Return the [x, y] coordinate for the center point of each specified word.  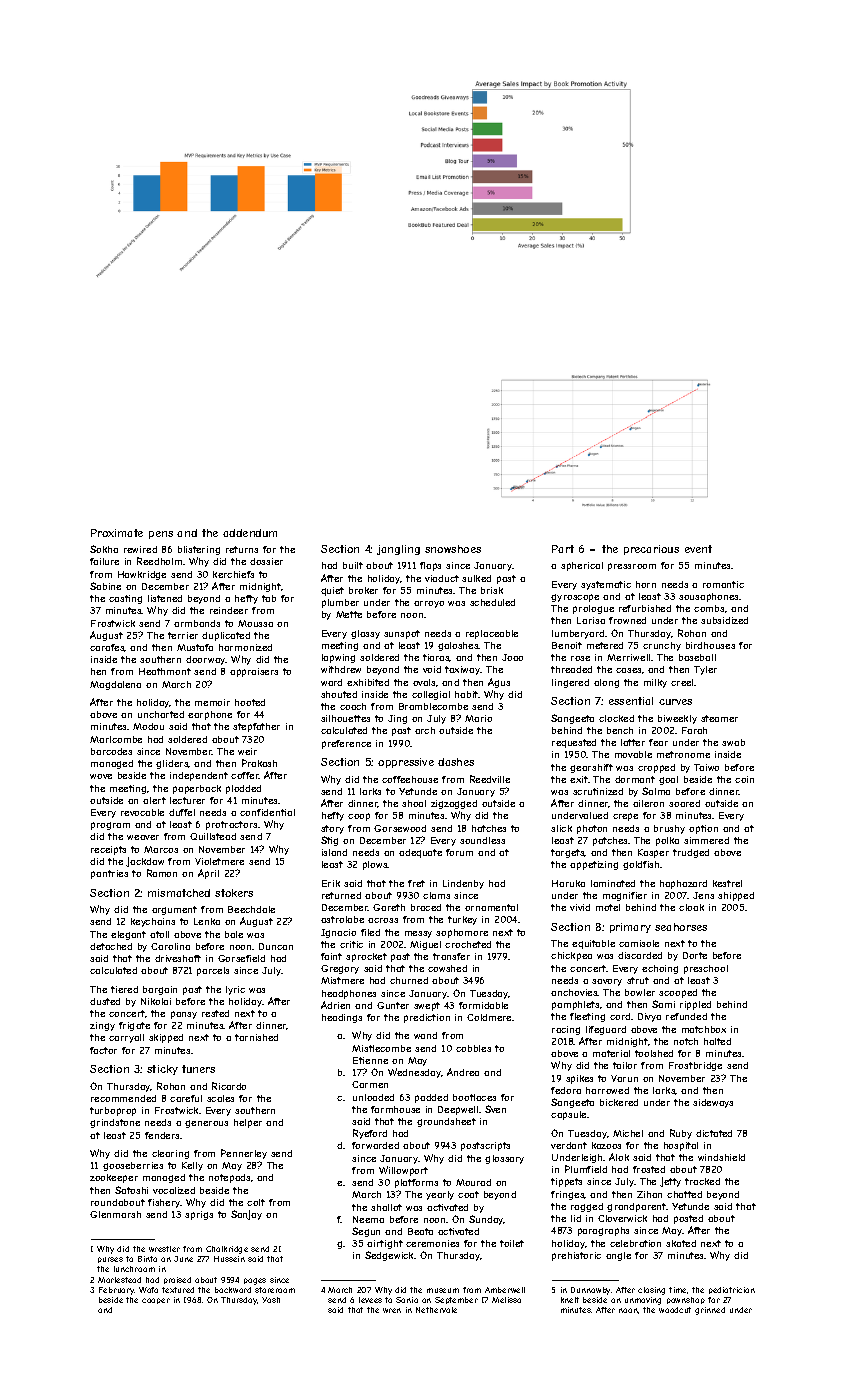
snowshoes [453, 549]
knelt [570, 1300]
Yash [271, 1300]
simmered [706, 840]
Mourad [473, 1182]
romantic [723, 584]
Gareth [389, 907]
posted [688, 1219]
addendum [250, 533]
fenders [162, 1135]
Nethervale [436, 1310]
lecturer [187, 800]
